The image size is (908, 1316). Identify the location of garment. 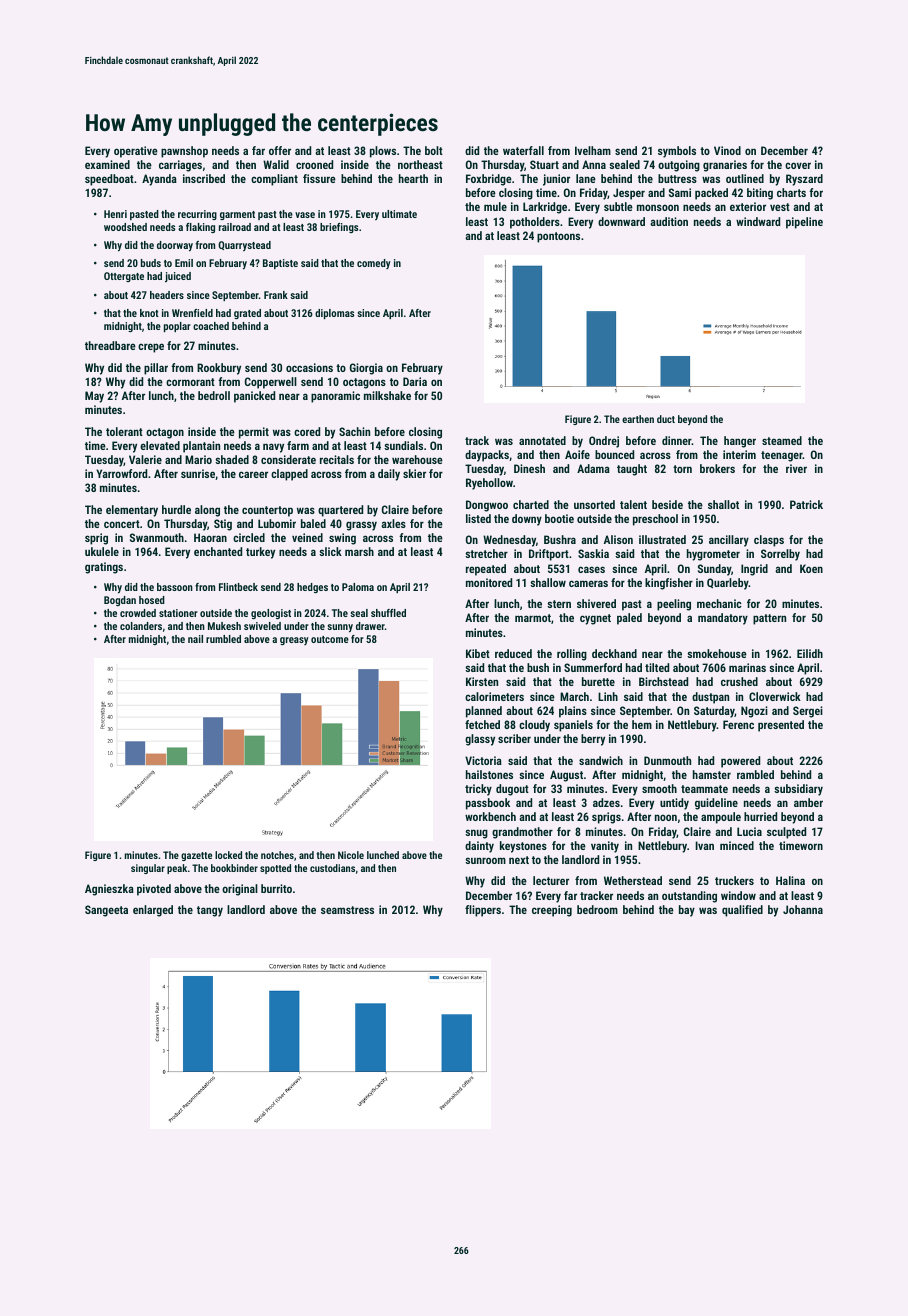
(237, 215).
